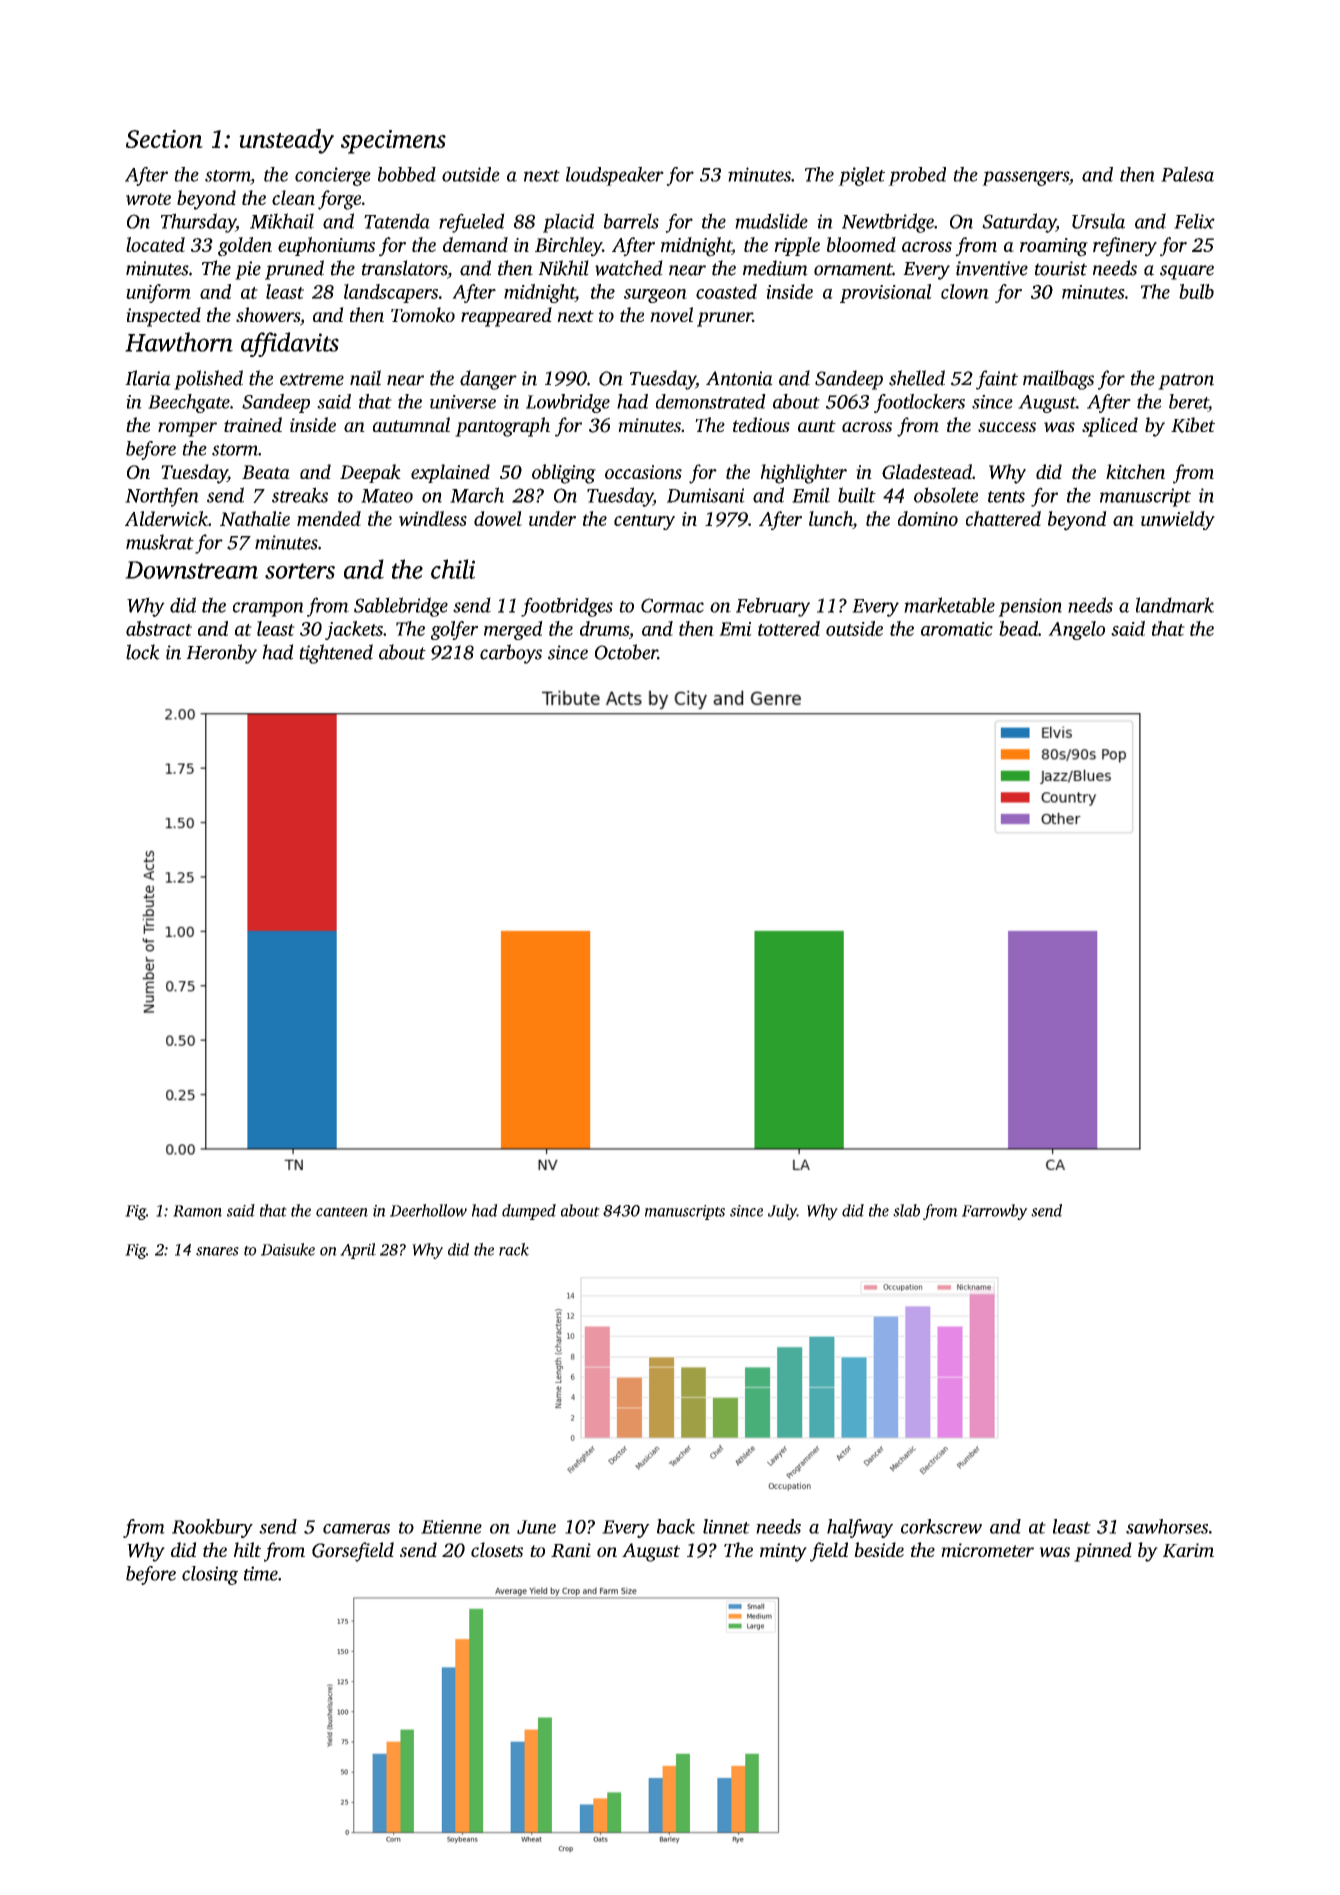  I want to click on Ramon, so click(197, 1211).
